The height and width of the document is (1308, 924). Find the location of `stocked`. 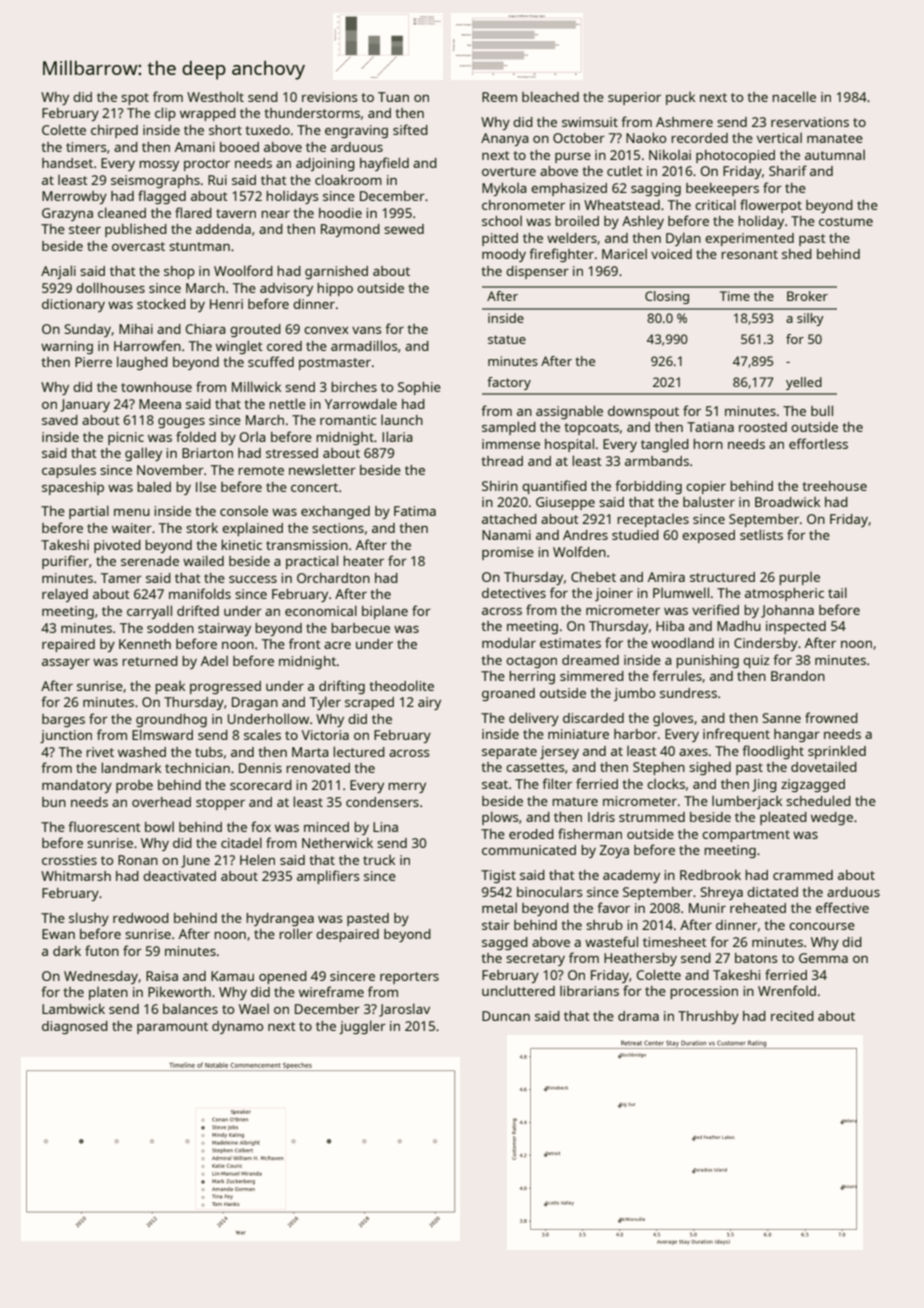

stocked is located at coordinates (161, 303).
